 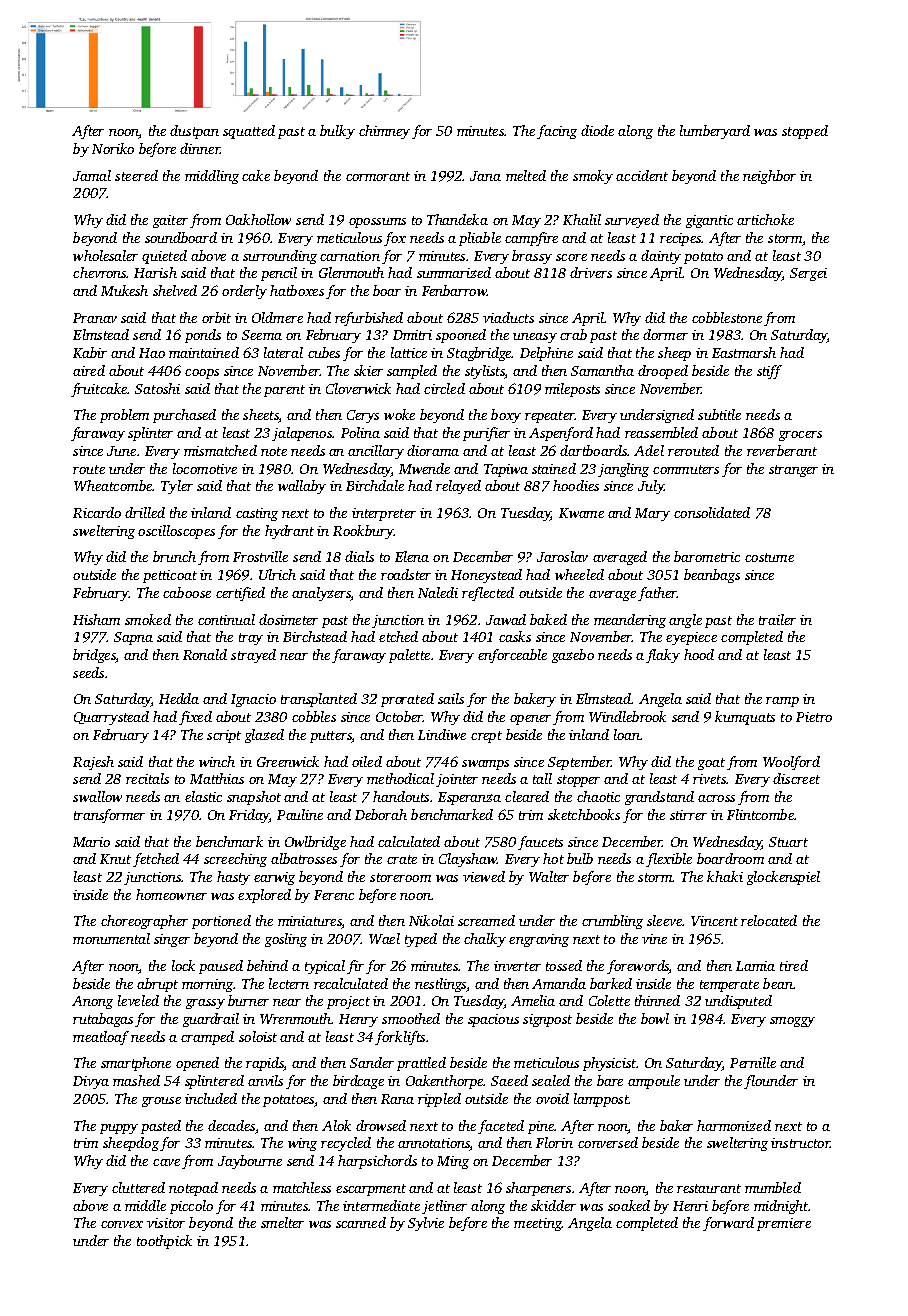 What do you see at coordinates (642, 175) in the document?
I see `accident` at bounding box center [642, 175].
